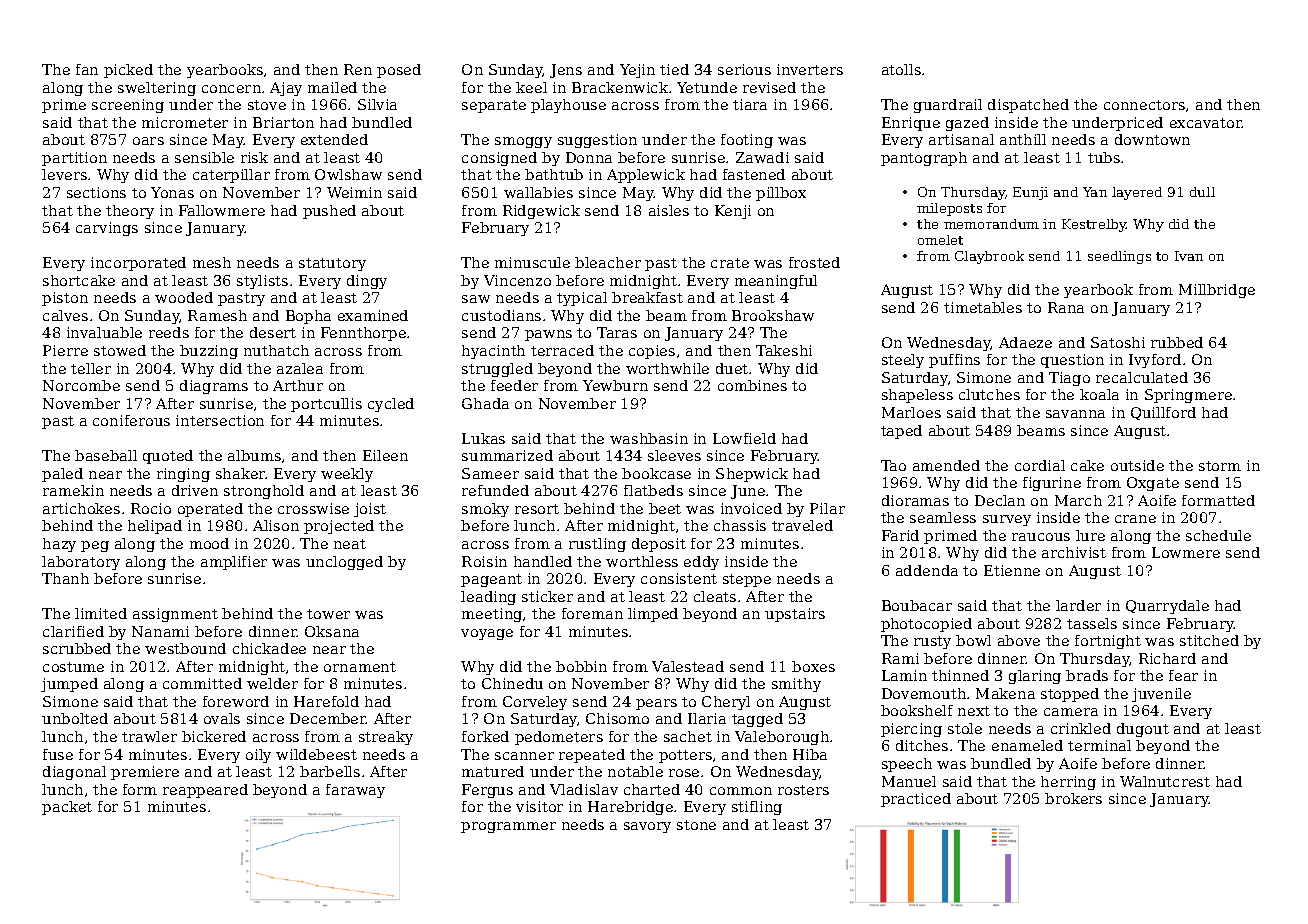  I want to click on schedule, so click(1218, 535).
